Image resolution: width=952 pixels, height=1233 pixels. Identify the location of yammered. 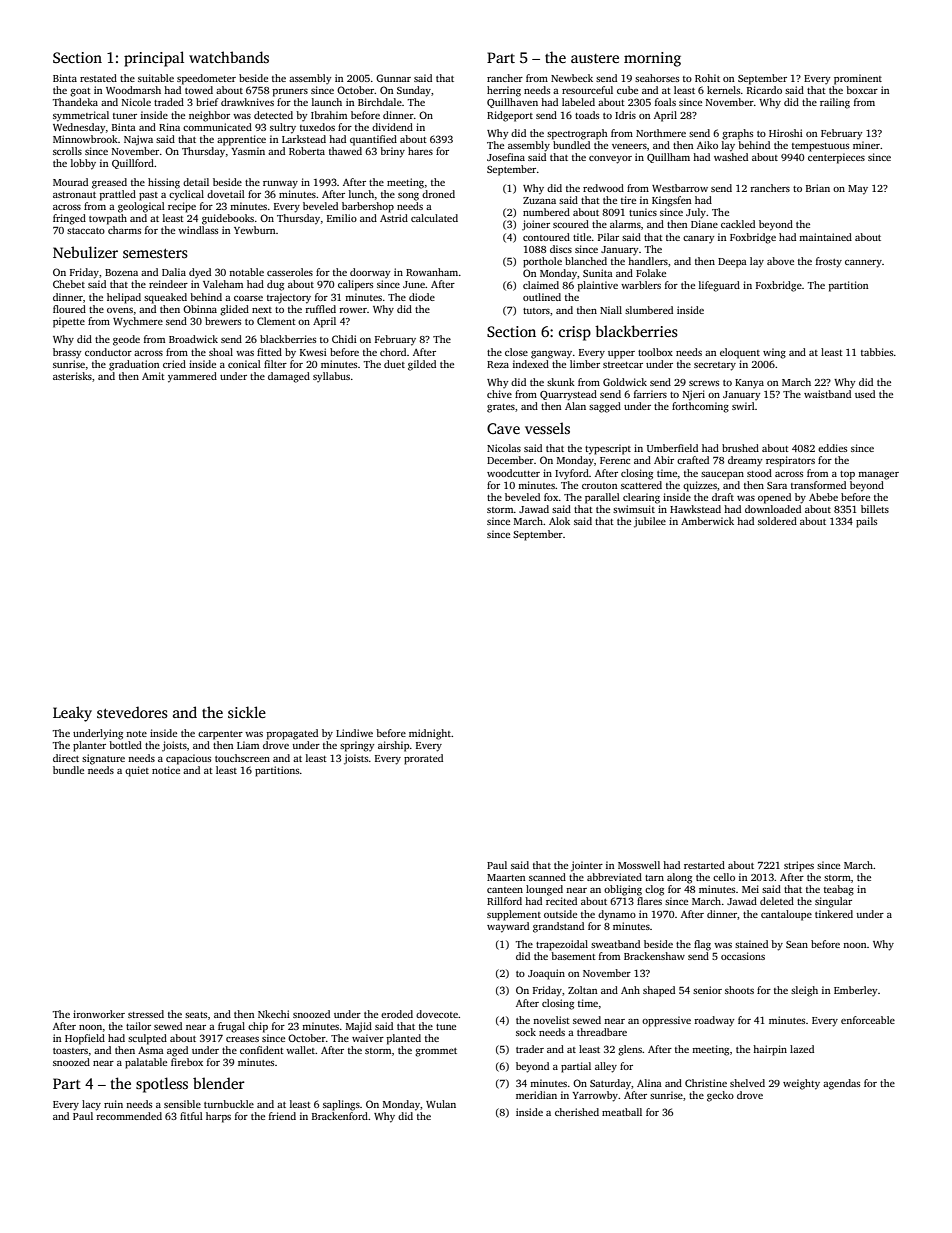
(192, 377).
